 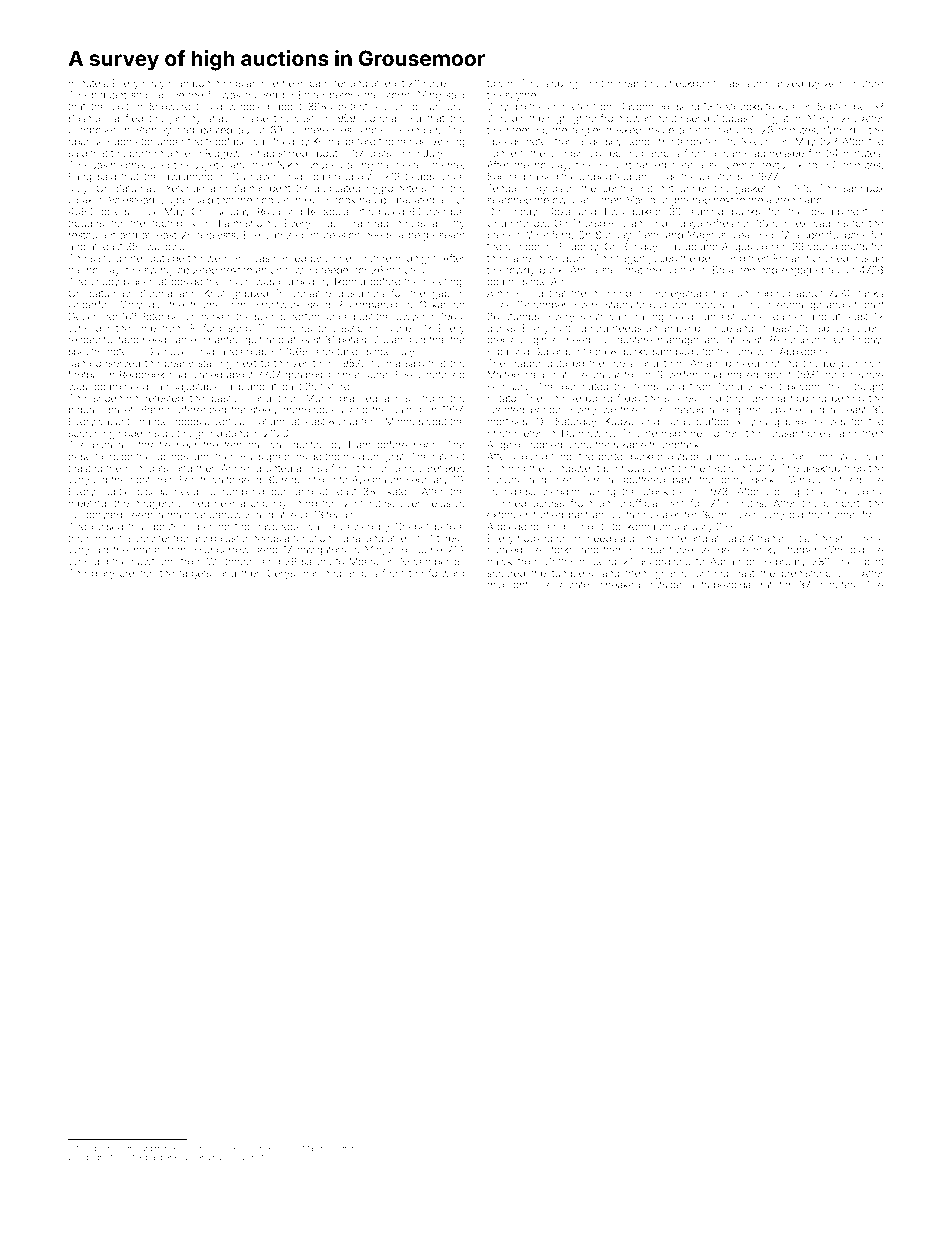 What do you see at coordinates (103, 574) in the image?
I see `diary` at bounding box center [103, 574].
